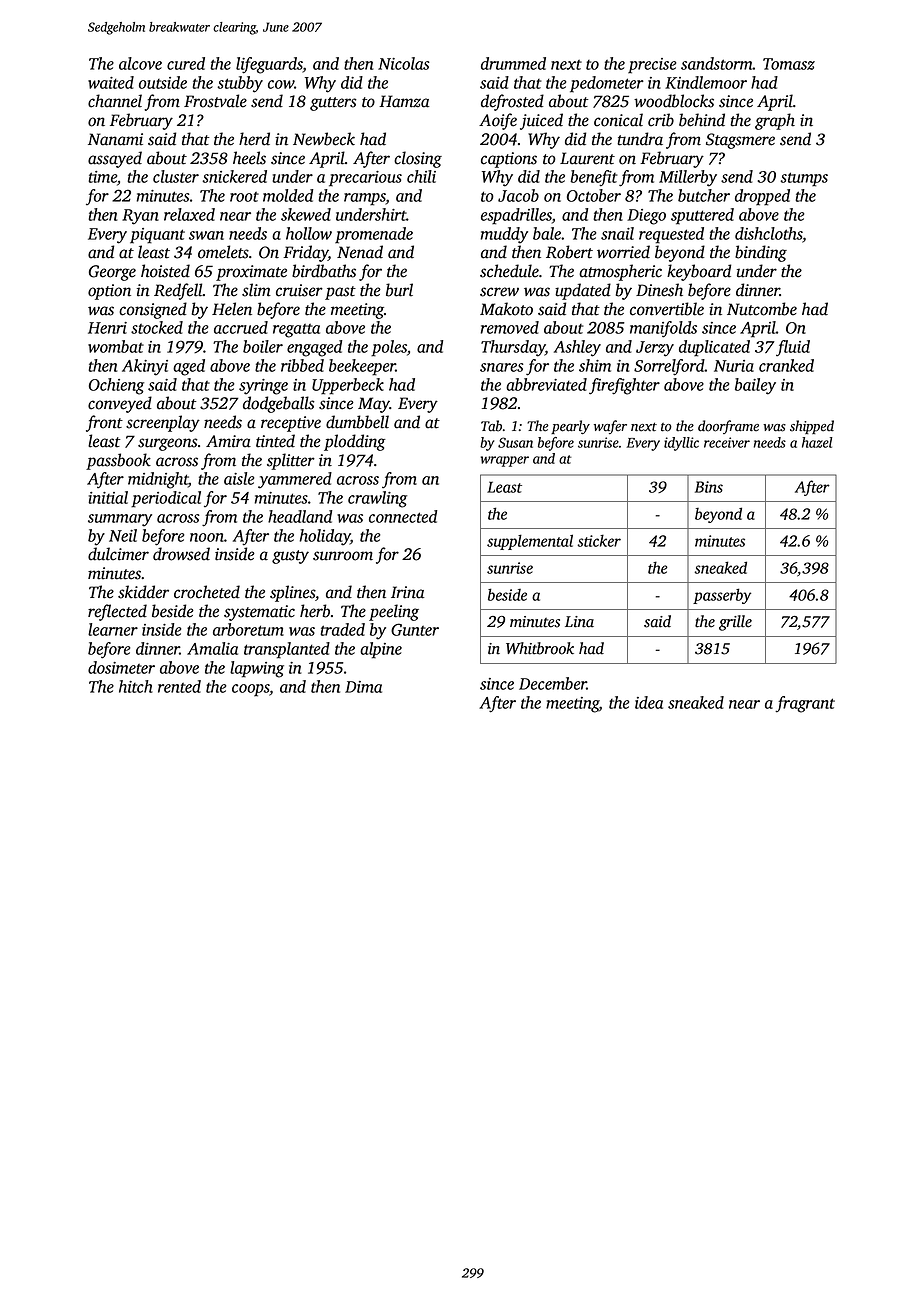 The height and width of the document is (1308, 924). I want to click on December, so click(553, 683).
